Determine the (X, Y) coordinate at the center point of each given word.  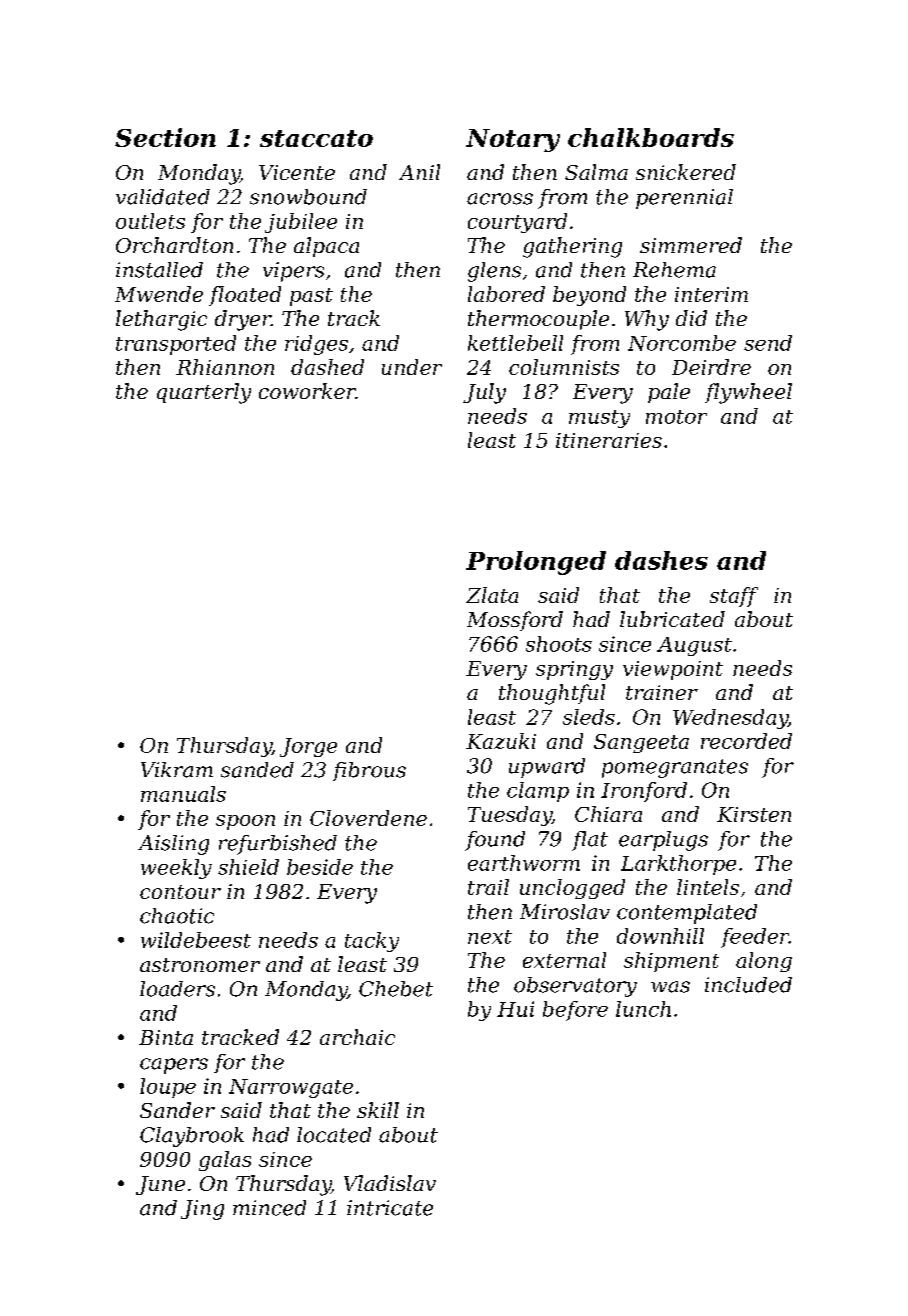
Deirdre (711, 367)
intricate (390, 1208)
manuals (183, 794)
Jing (202, 1210)
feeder (755, 938)
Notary (513, 140)
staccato (316, 138)
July (484, 393)
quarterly (204, 393)
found (495, 841)
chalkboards (651, 137)
